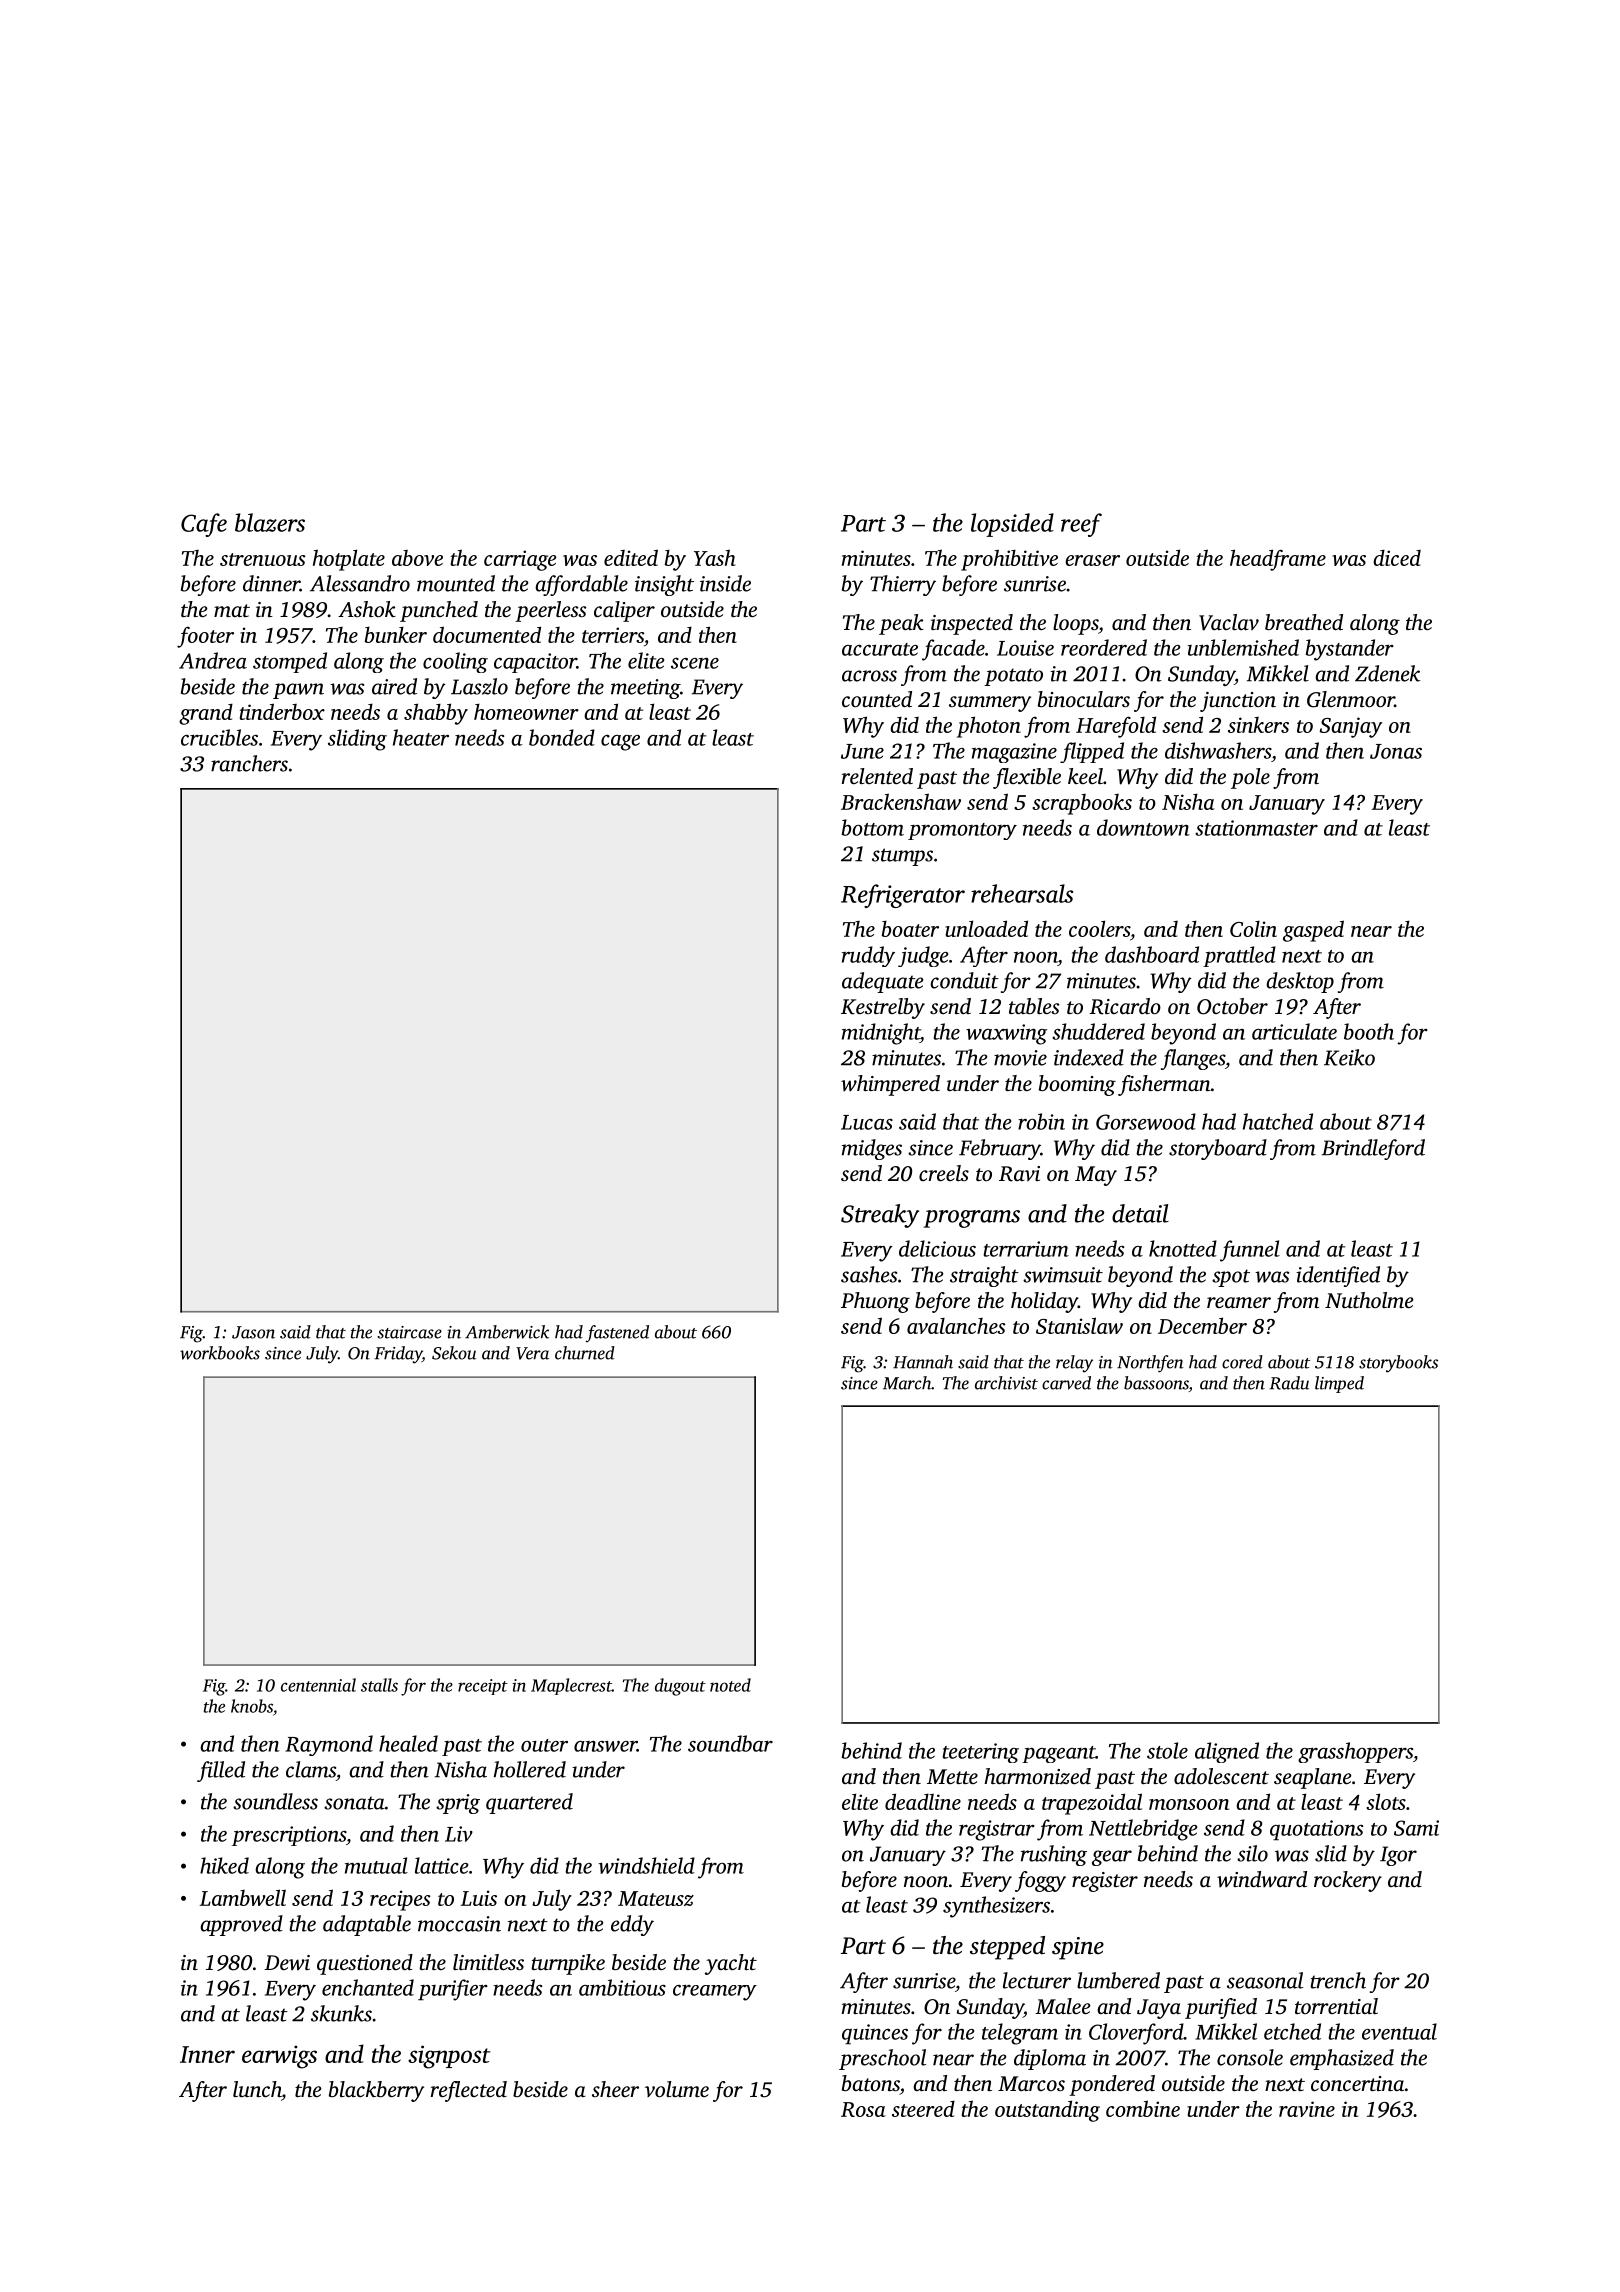 Image resolution: width=1620 pixels, height=2292 pixels. I want to click on healed, so click(408, 1743).
